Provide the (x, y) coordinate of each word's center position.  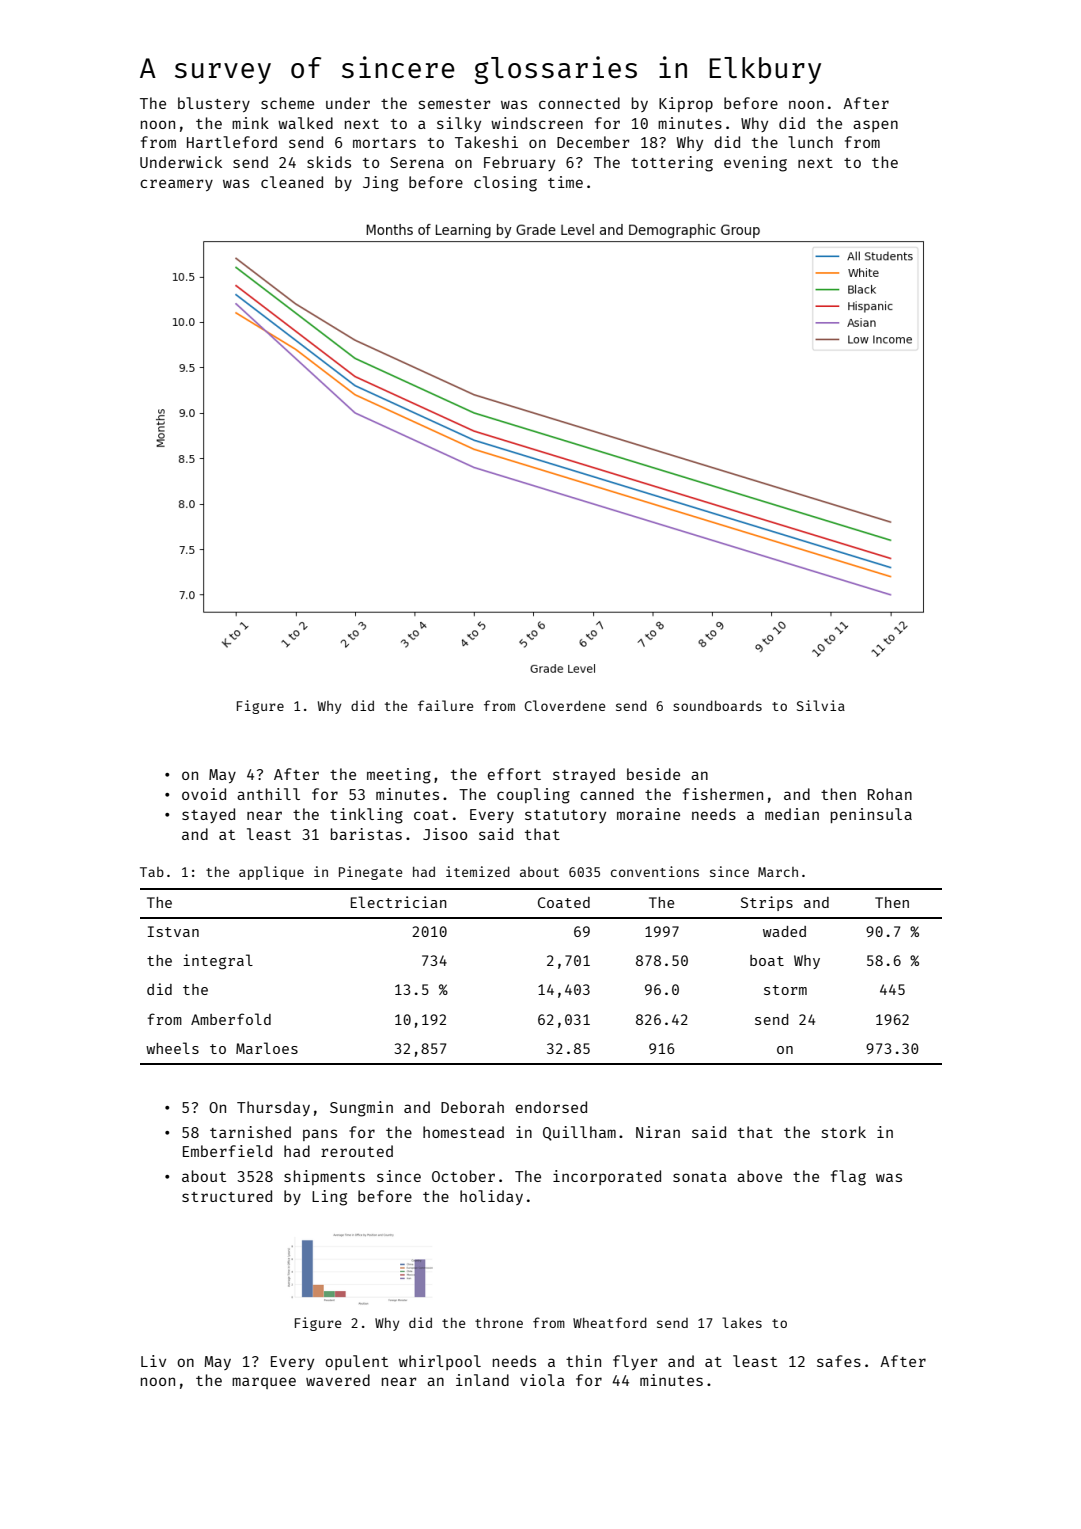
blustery (214, 104)
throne (499, 1323)
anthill (268, 794)
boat (767, 960)
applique (271, 873)
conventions (655, 871)
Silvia (821, 705)
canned (607, 794)
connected (579, 103)
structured (227, 1196)
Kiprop (686, 104)
